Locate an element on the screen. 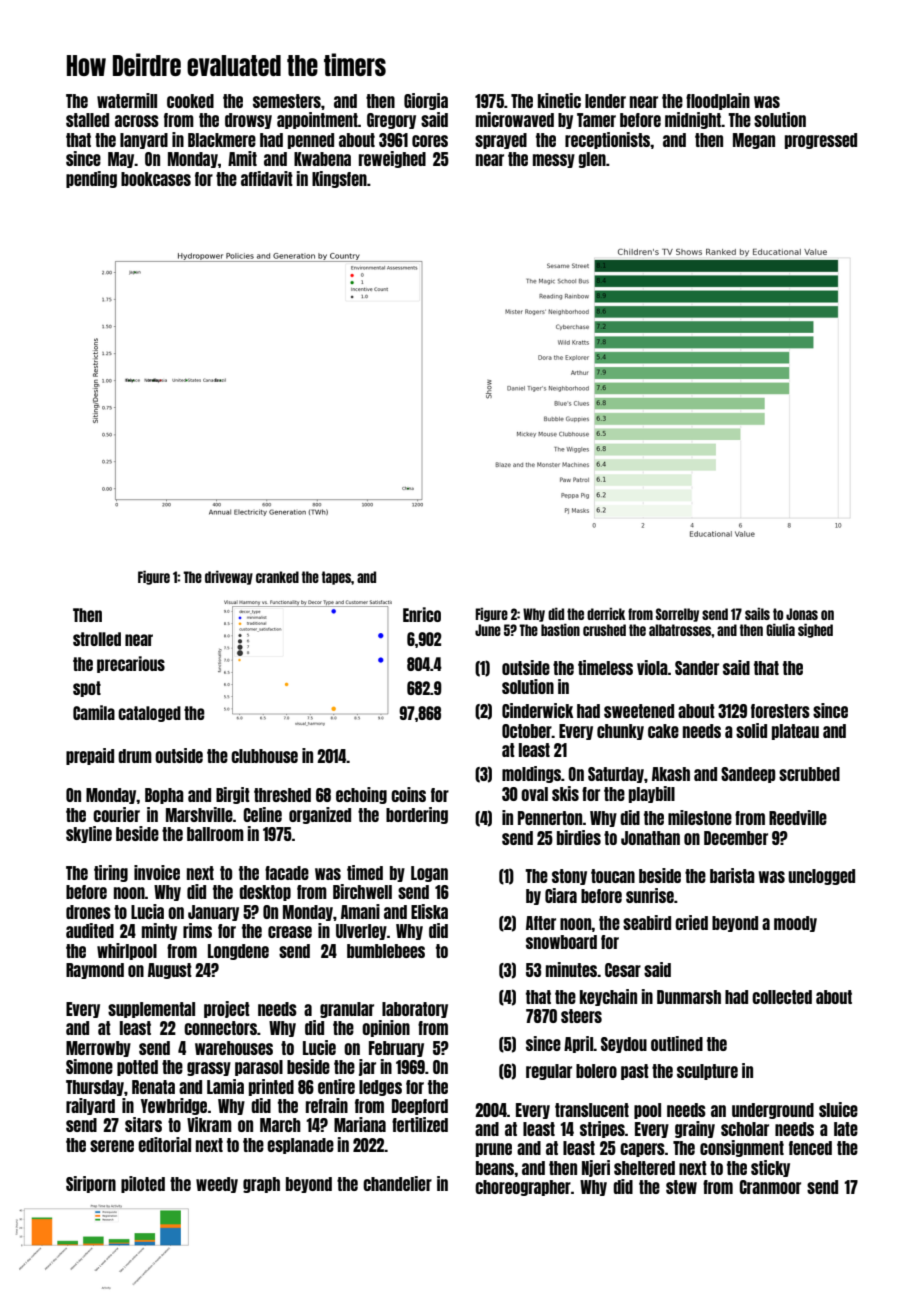 Image resolution: width=924 pixels, height=1308 pixels. seabird is located at coordinates (647, 922).
